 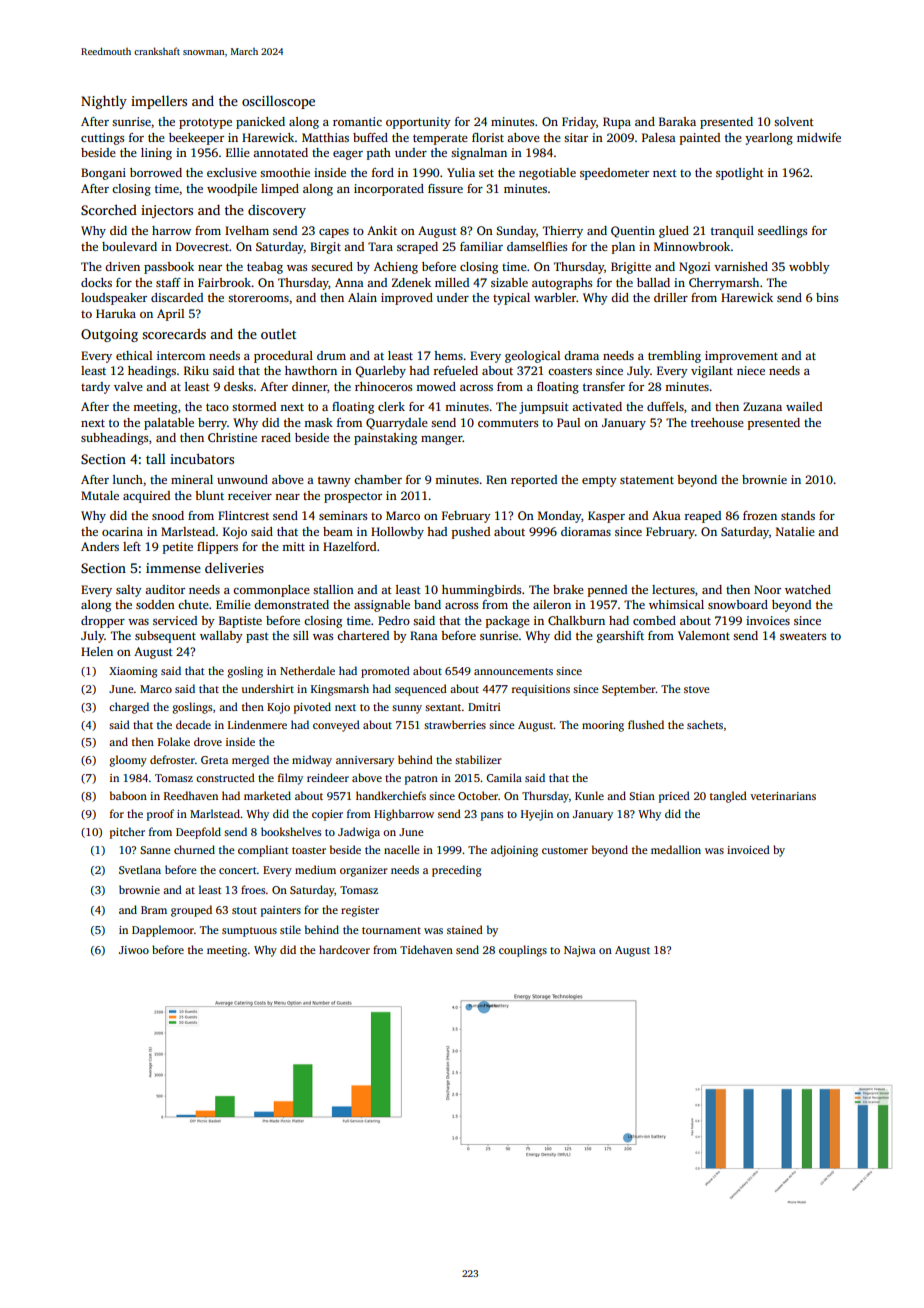 I want to click on impellers, so click(x=159, y=102).
